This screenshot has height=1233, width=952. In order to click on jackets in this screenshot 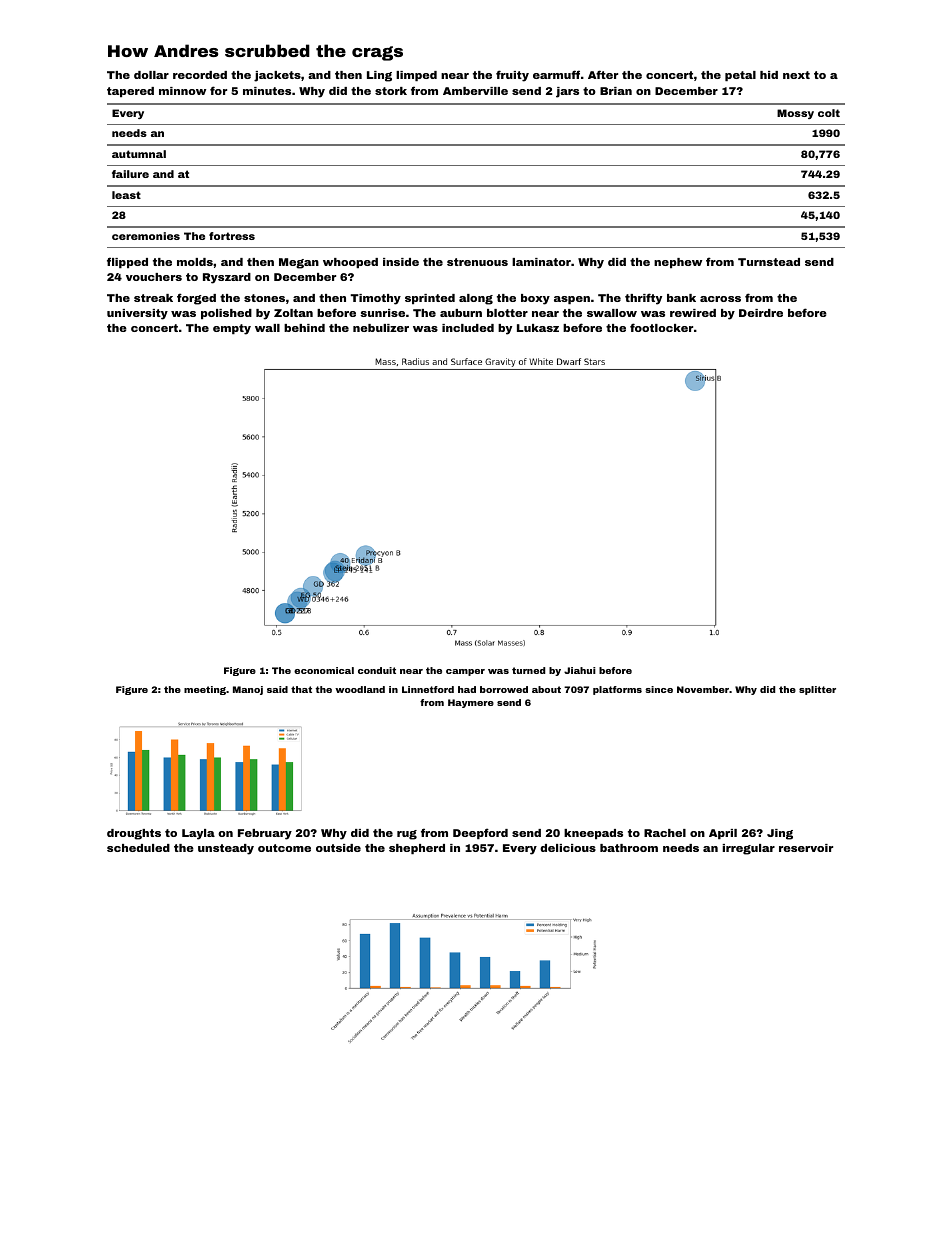, I will do `click(277, 76)`.
